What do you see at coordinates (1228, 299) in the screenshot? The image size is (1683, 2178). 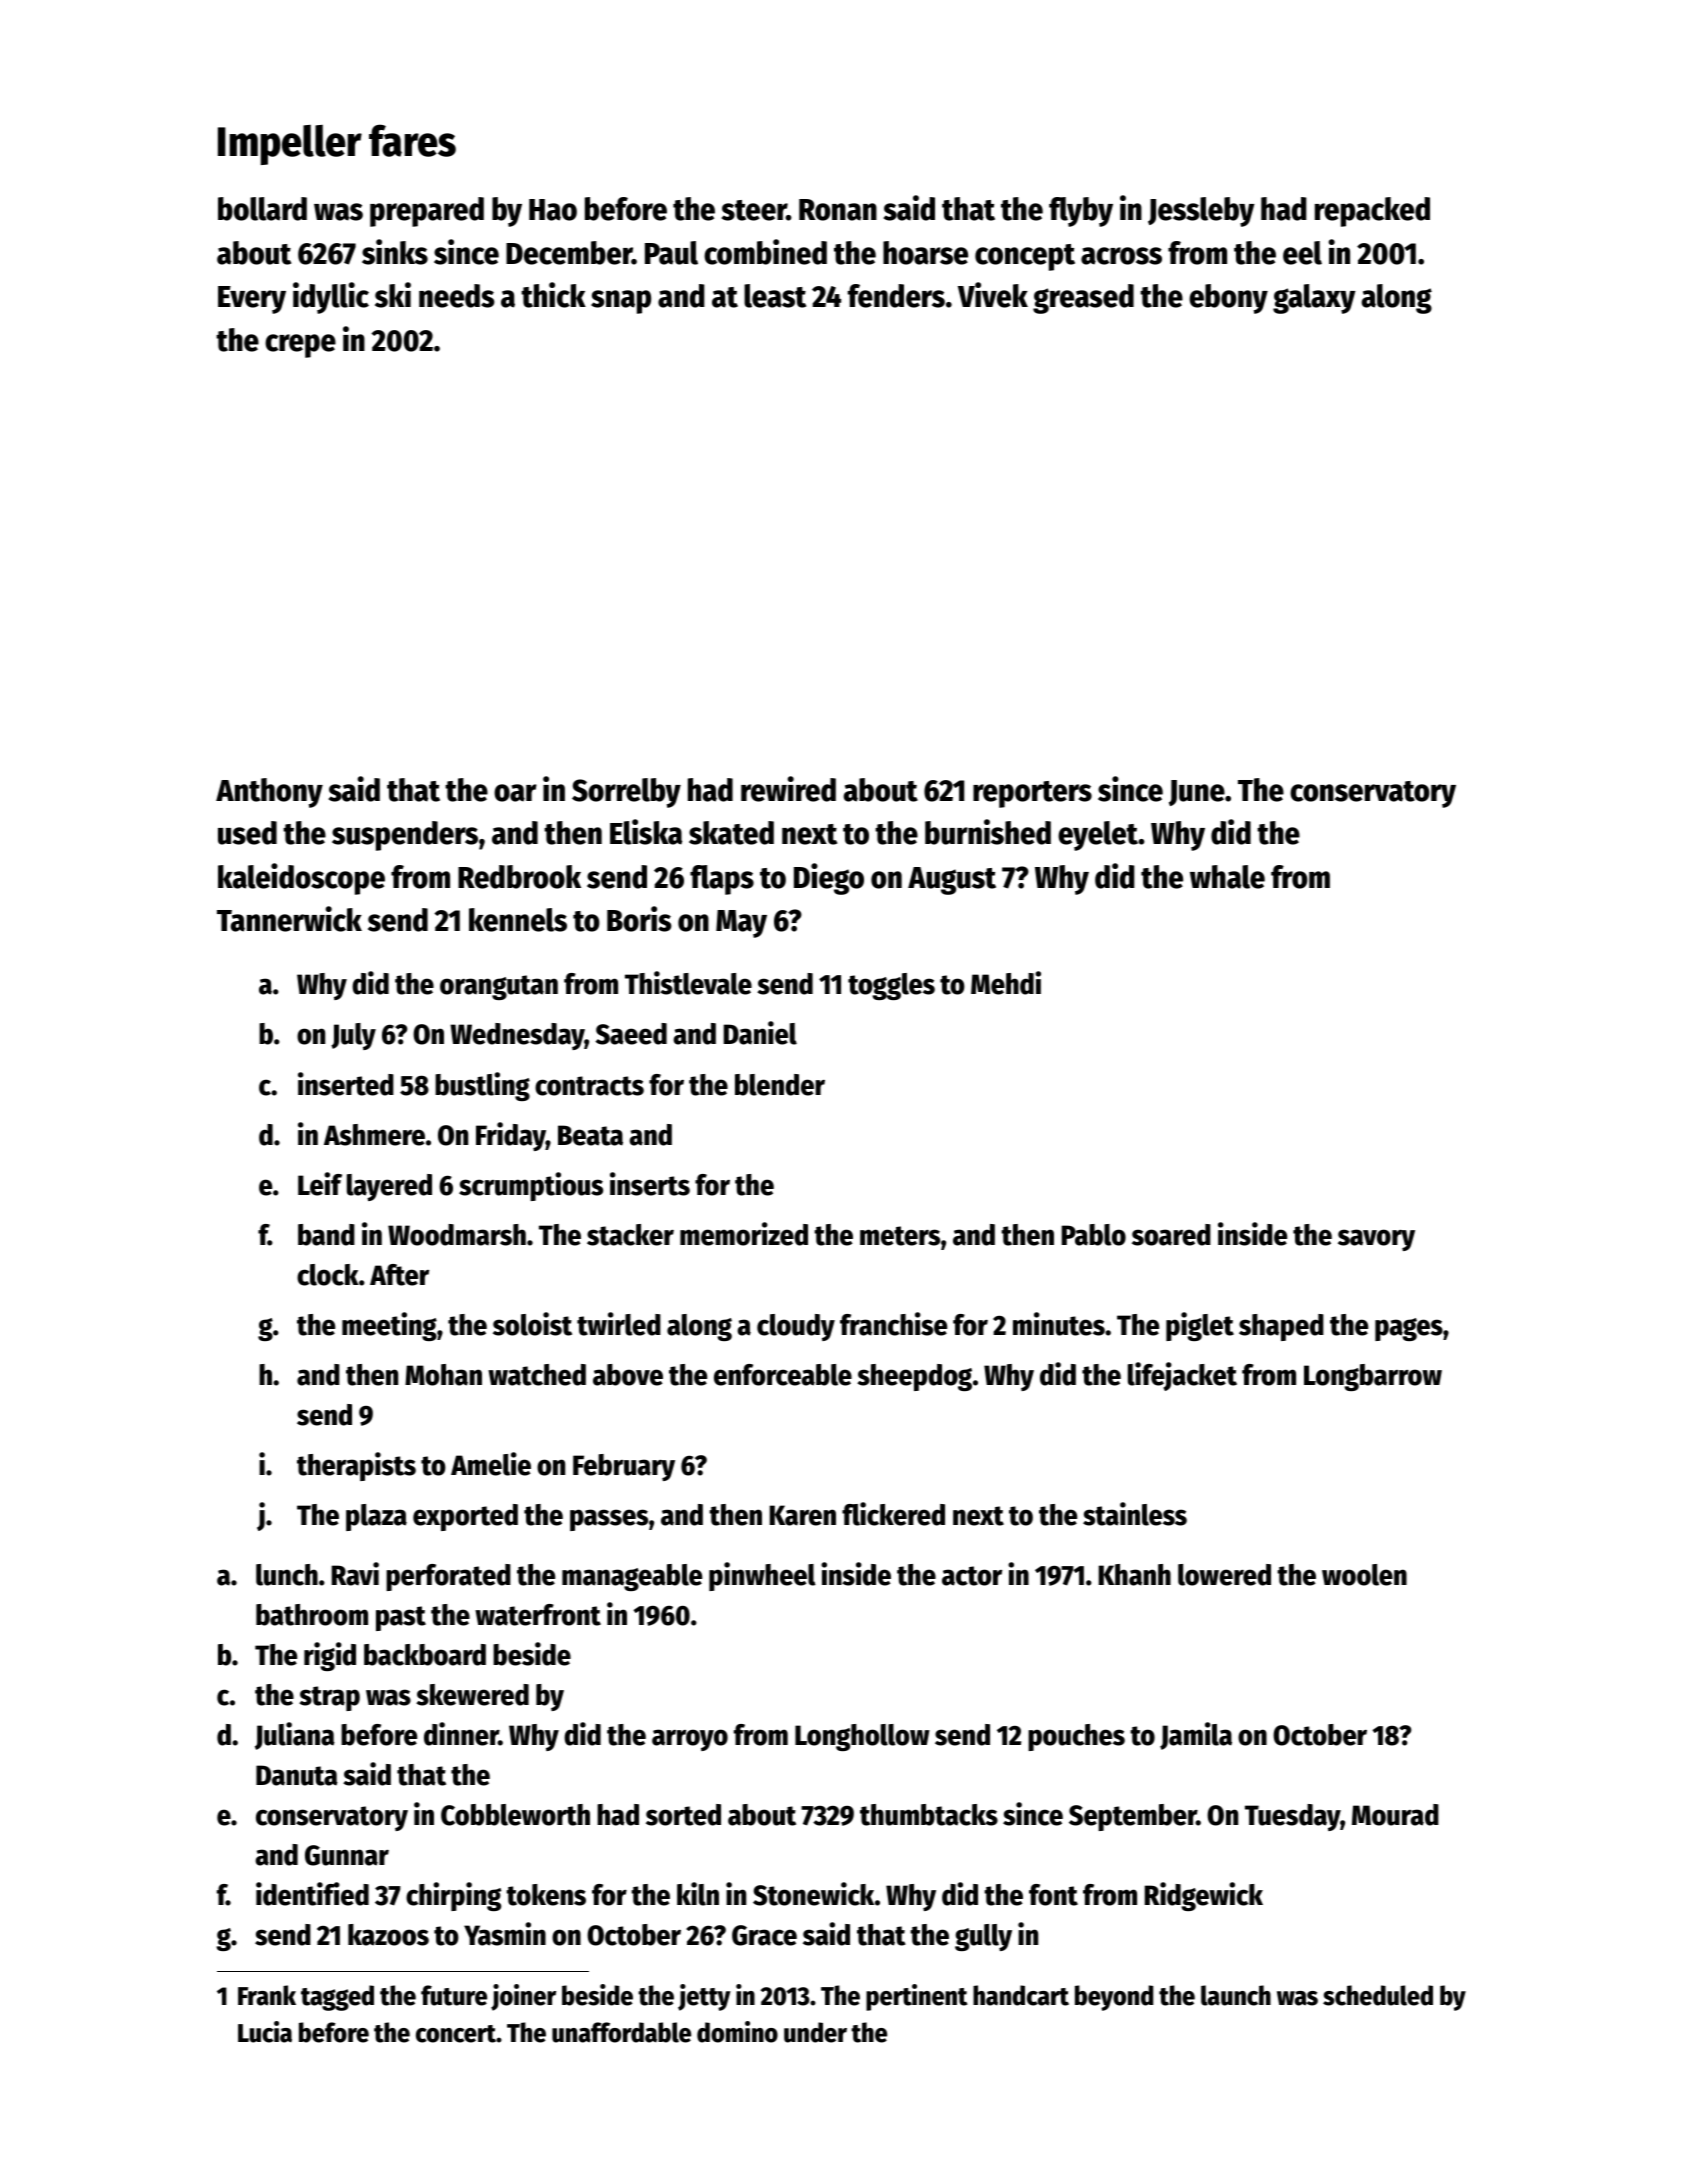 I see `ebony` at bounding box center [1228, 299].
